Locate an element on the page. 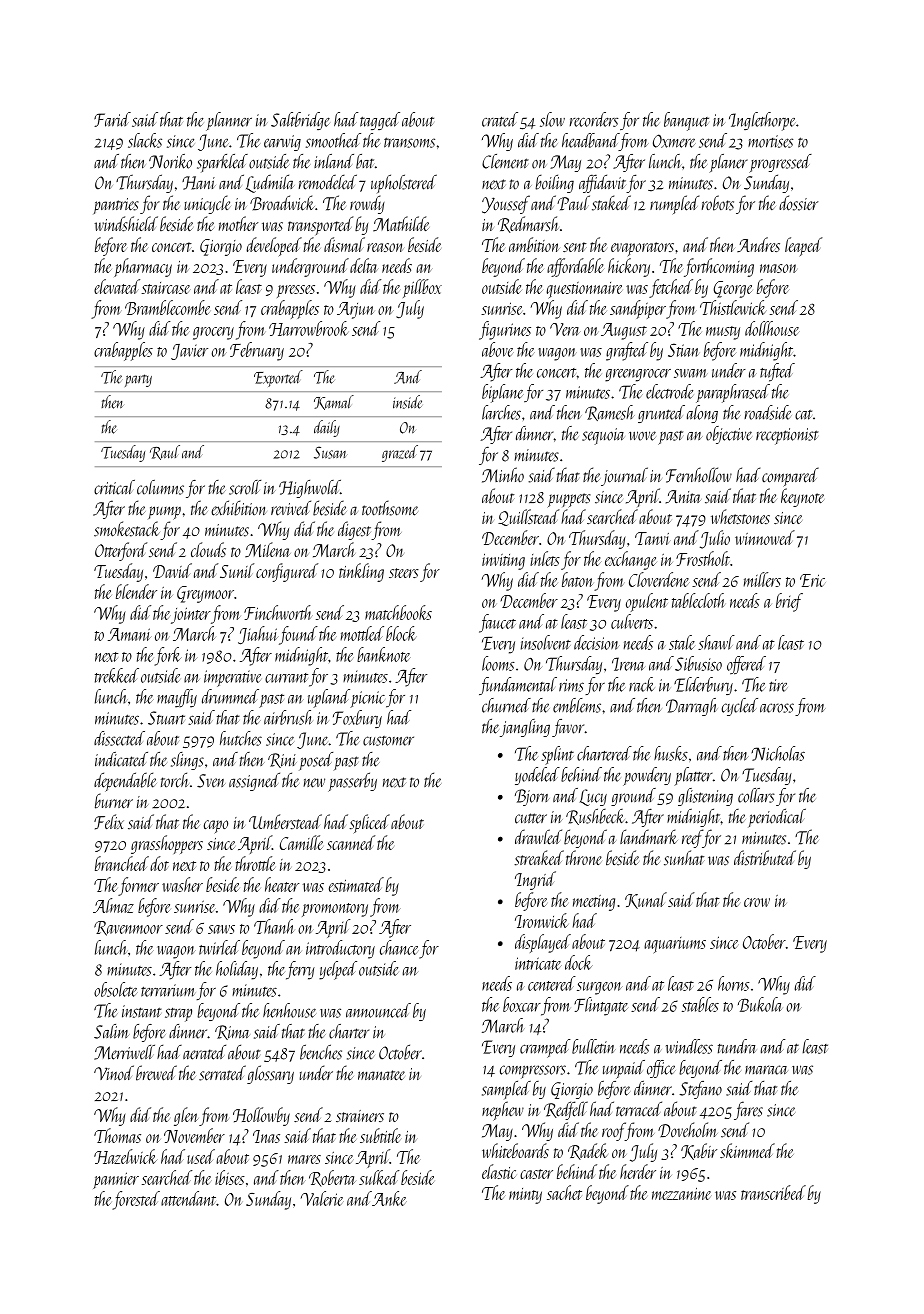 Image resolution: width=924 pixels, height=1314 pixels. Ingrid is located at coordinates (535, 880).
